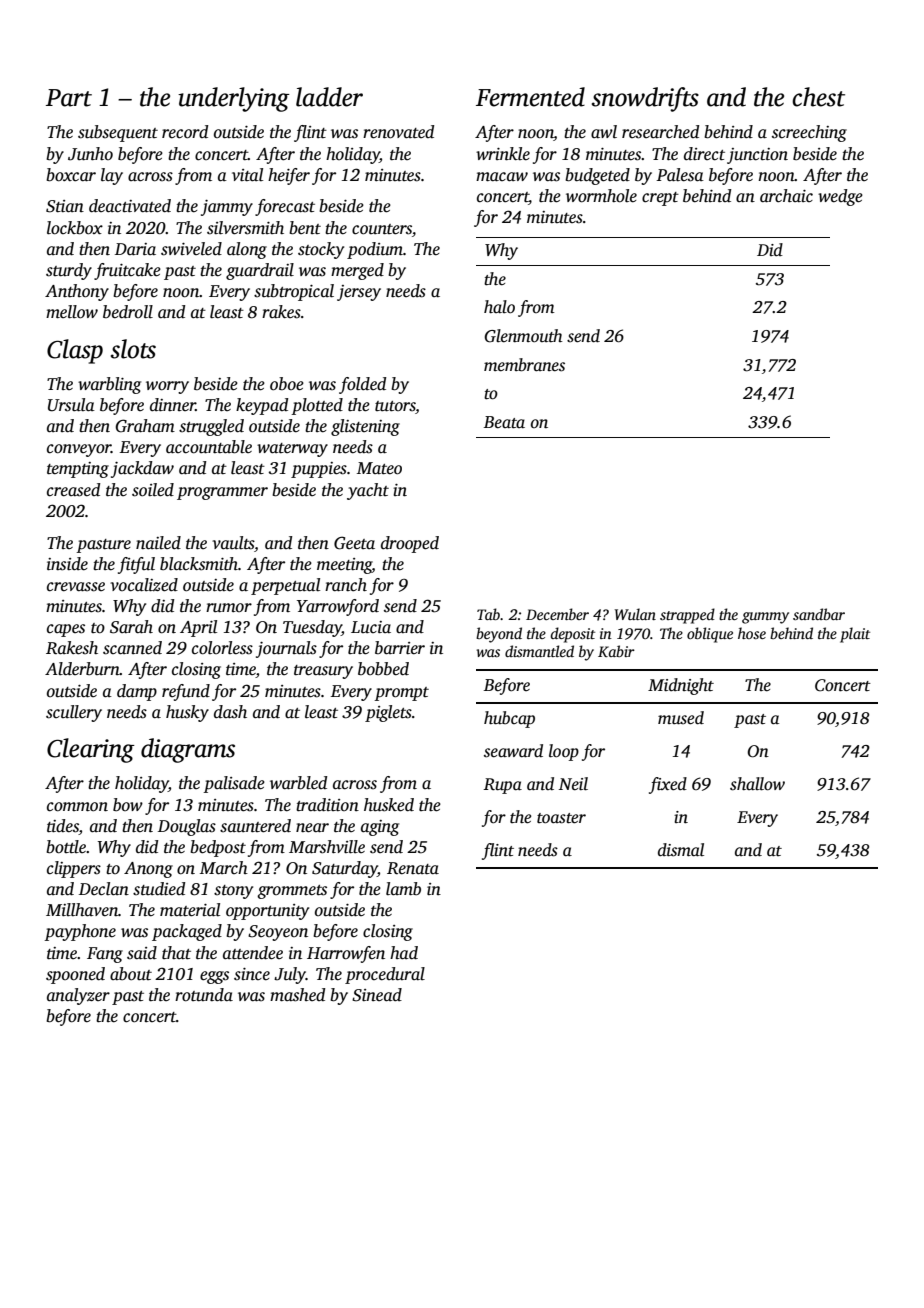 This page has height=1308, width=924. I want to click on Rupa, so click(502, 786).
